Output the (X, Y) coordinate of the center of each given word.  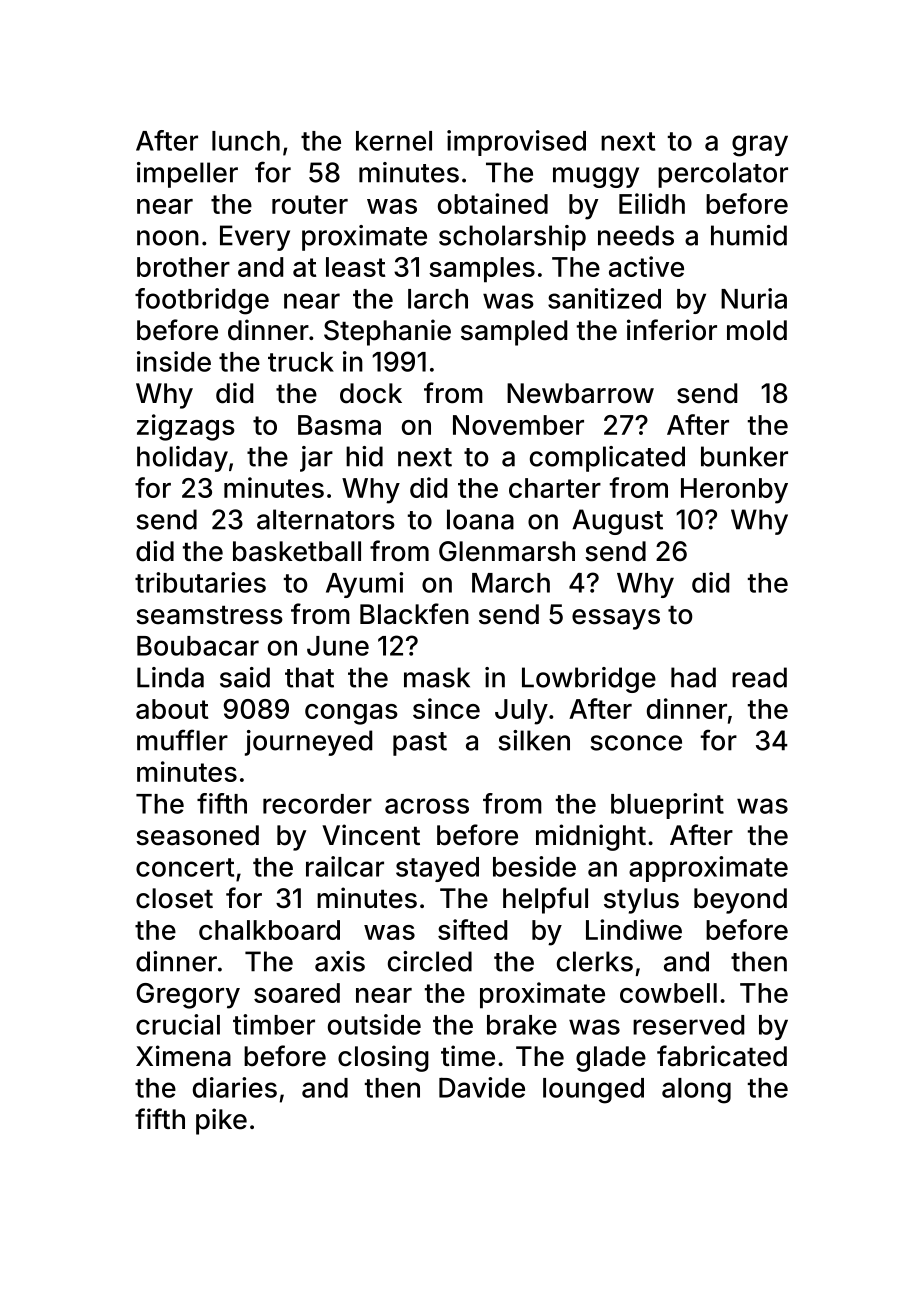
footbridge (202, 301)
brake (522, 1025)
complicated (607, 459)
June (338, 646)
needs (636, 235)
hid (364, 456)
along (696, 1091)
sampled (514, 333)
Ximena (183, 1056)
